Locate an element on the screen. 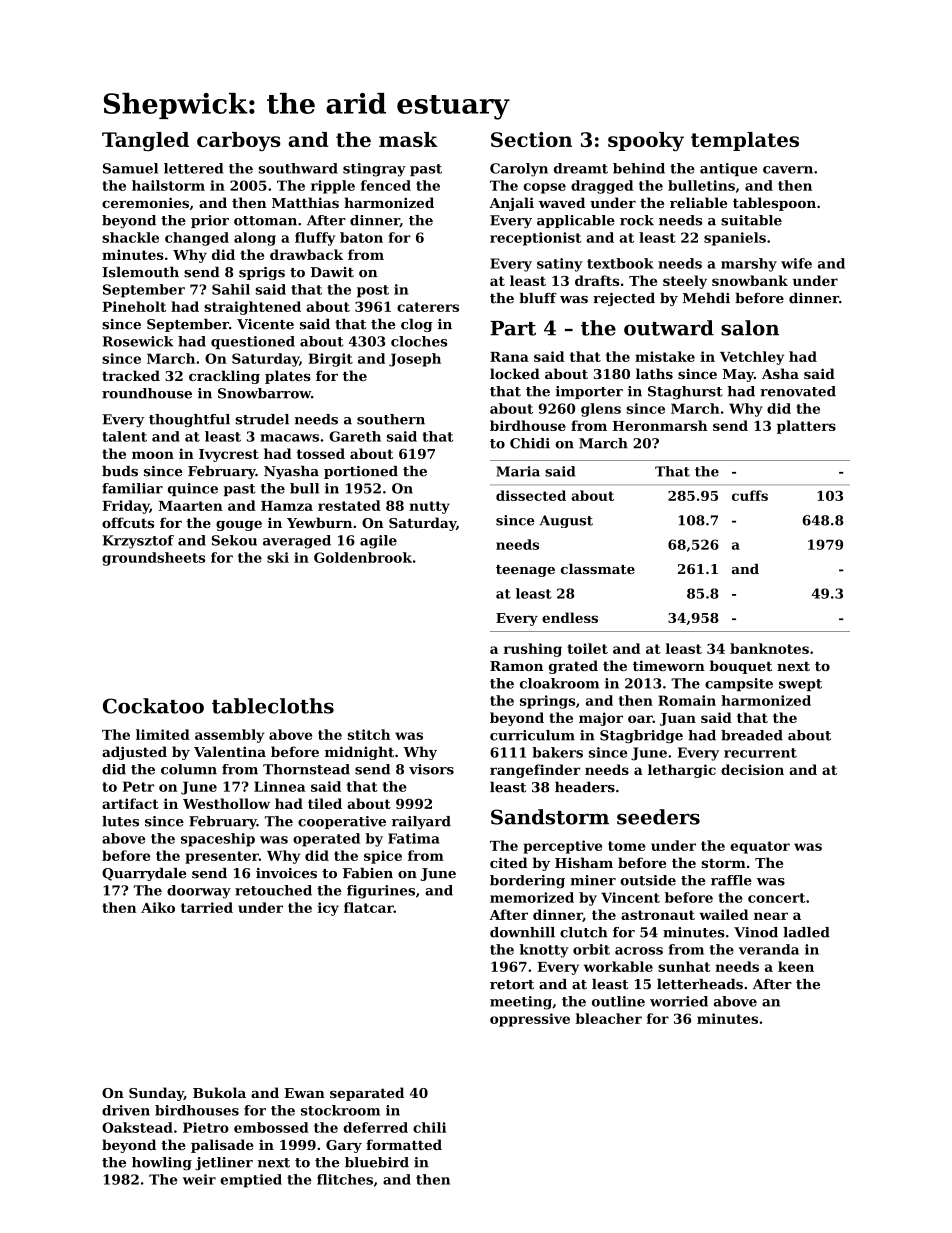  adjusted is located at coordinates (134, 753).
